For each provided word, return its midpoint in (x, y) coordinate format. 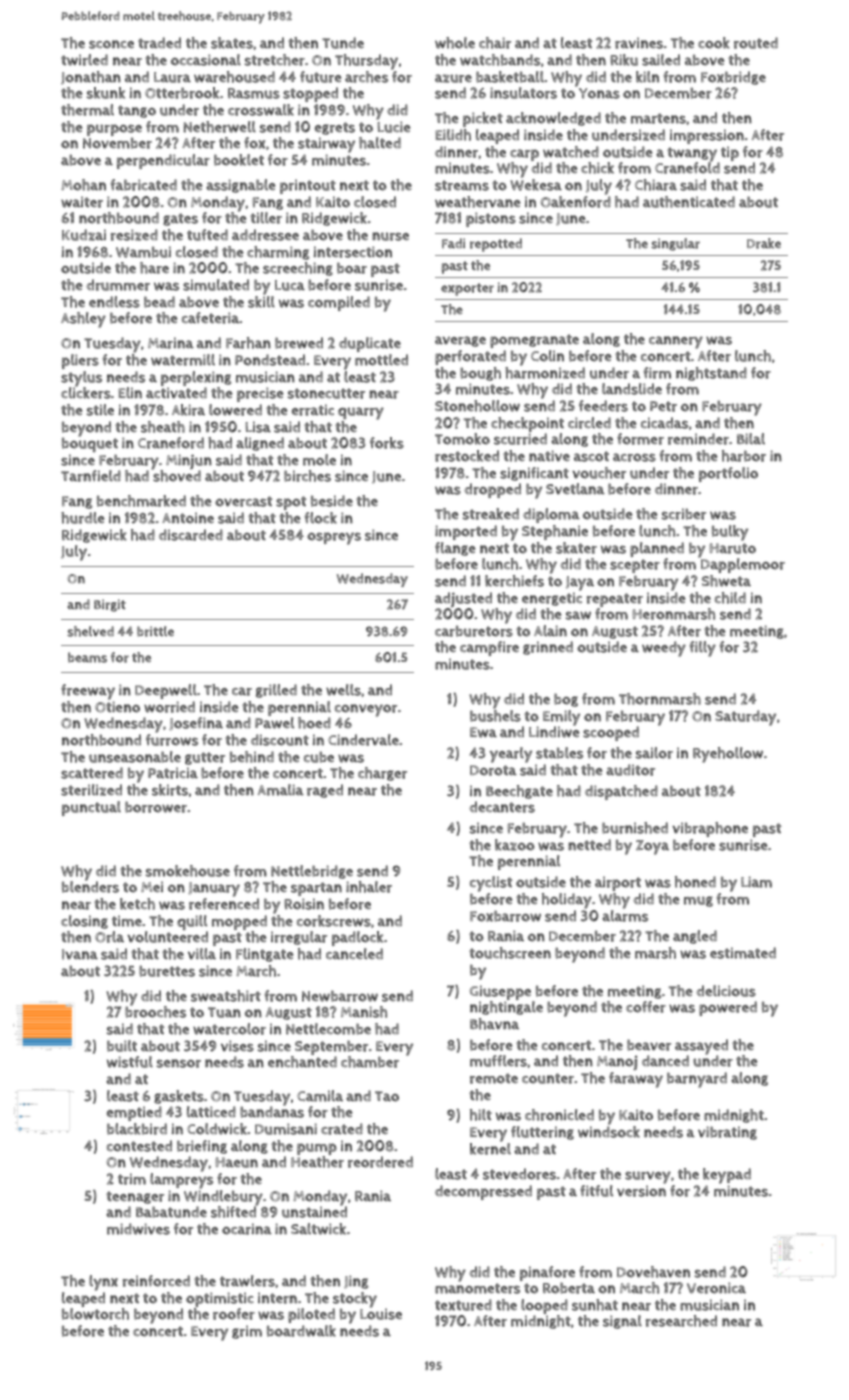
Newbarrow (340, 996)
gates (180, 219)
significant (534, 474)
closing (84, 922)
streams (462, 185)
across (634, 457)
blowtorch (95, 1314)
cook (714, 43)
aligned (260, 444)
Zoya (652, 847)
